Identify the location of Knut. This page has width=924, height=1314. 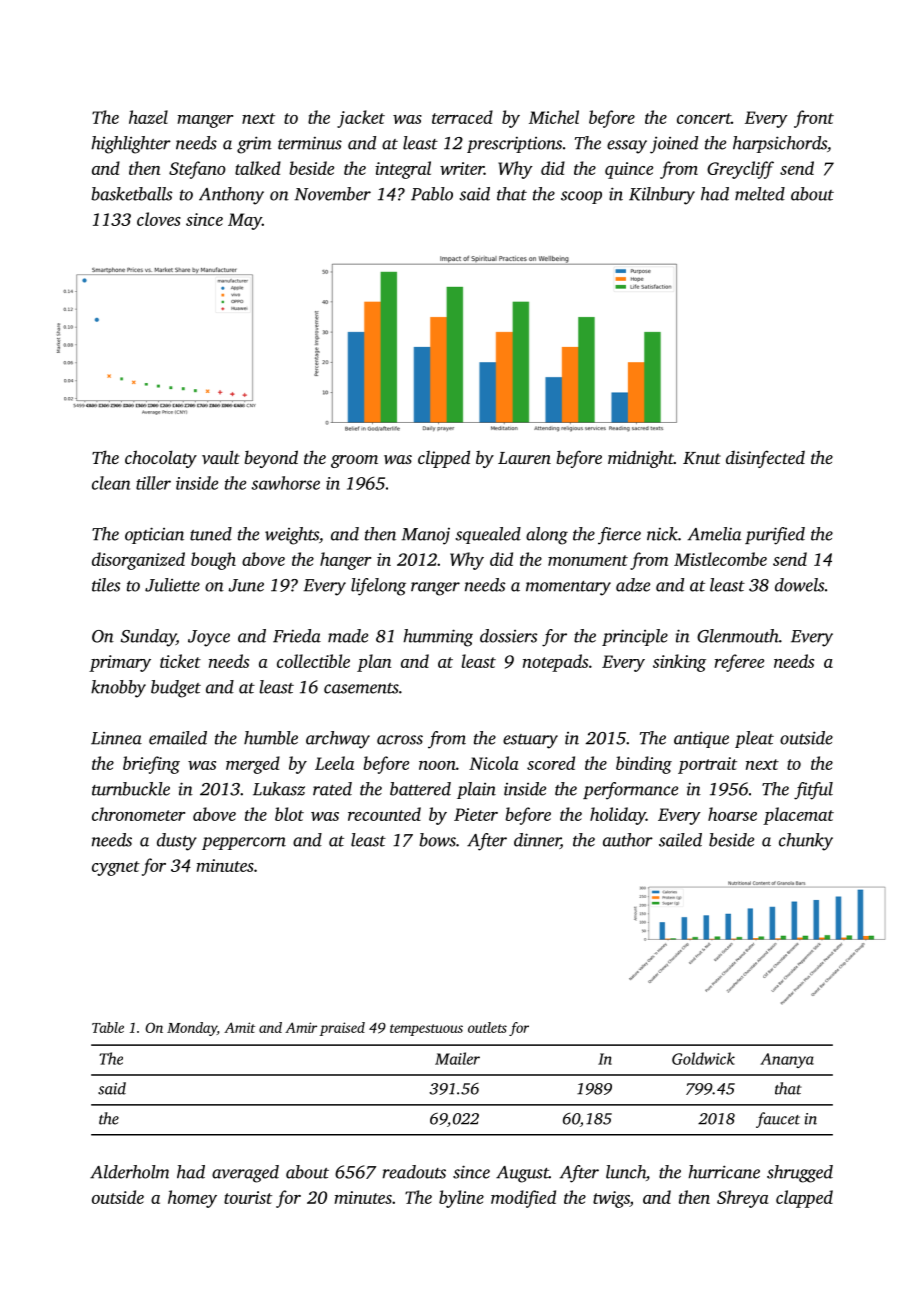
(702, 458).
